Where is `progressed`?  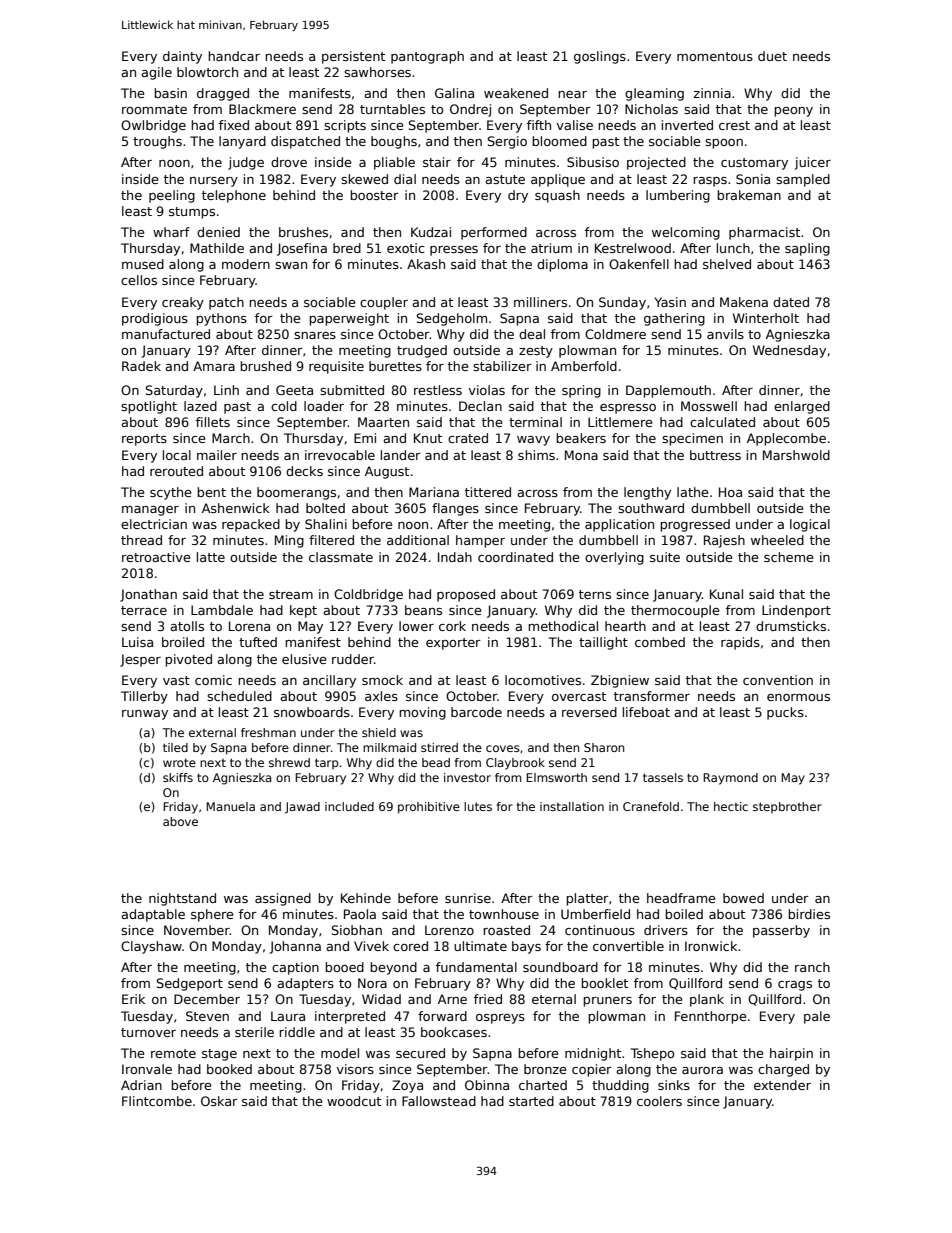
progressed is located at coordinates (695, 525).
